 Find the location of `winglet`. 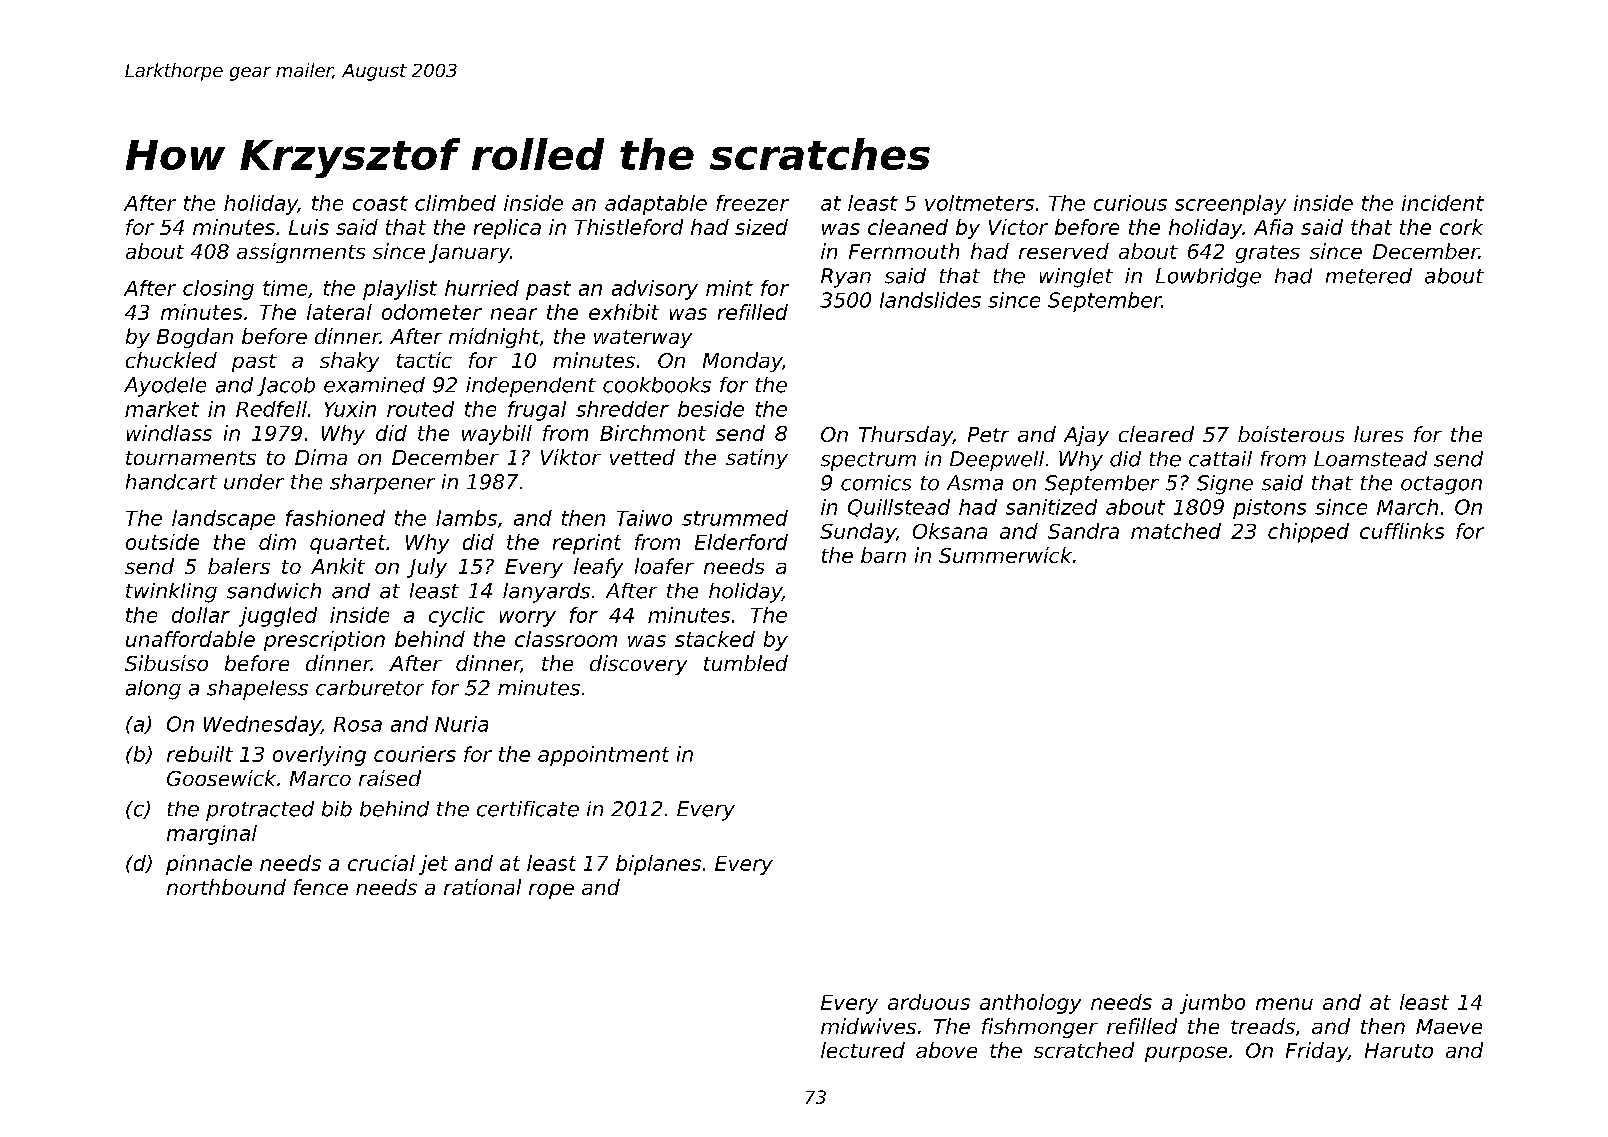

winglet is located at coordinates (1076, 278).
